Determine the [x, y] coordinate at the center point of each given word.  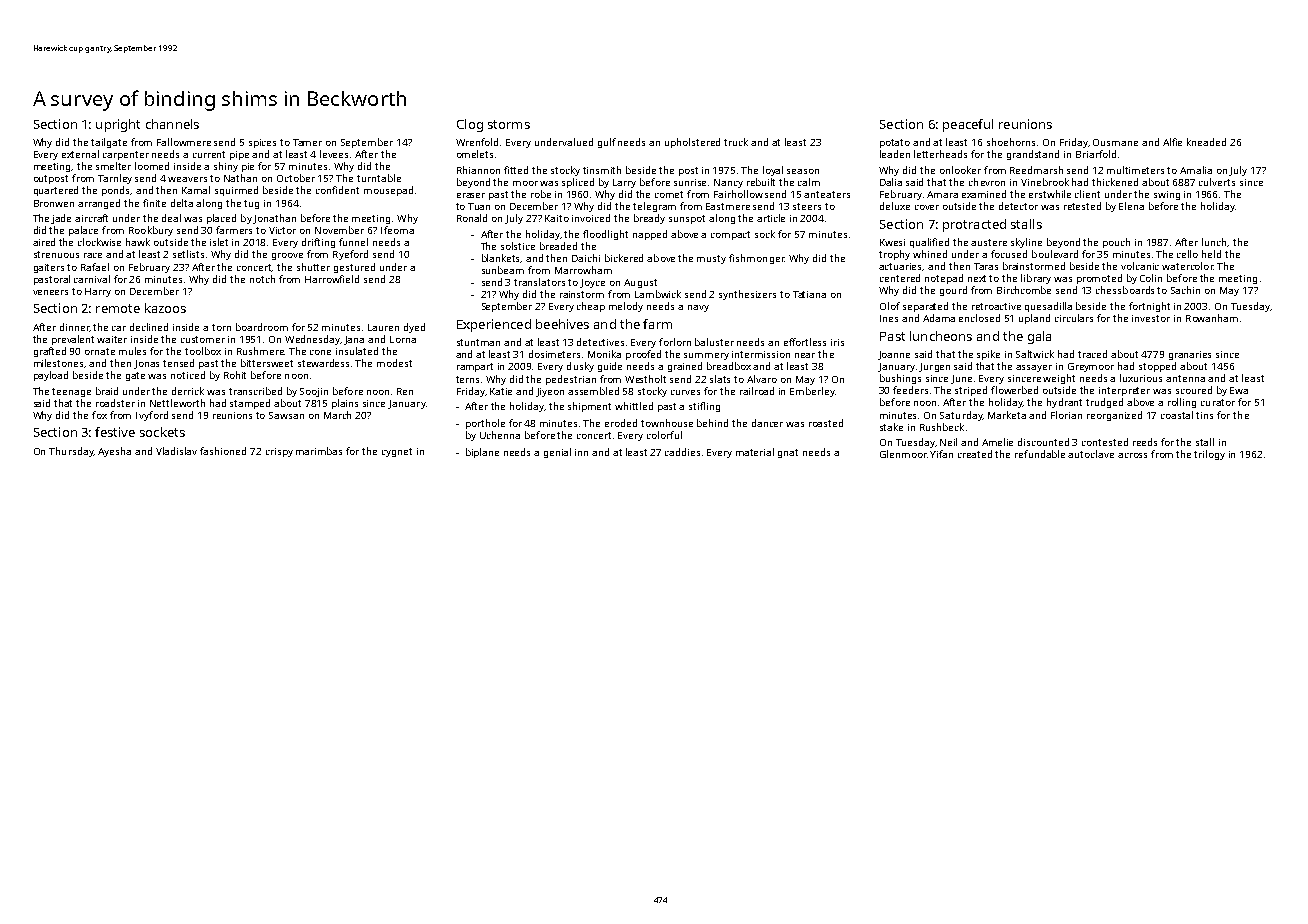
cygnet [397, 452]
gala [1039, 337]
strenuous [56, 254]
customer [203, 339]
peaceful [968, 125]
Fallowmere [184, 142]
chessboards [1125, 290]
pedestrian [571, 380]
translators [539, 282]
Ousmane [1115, 142]
